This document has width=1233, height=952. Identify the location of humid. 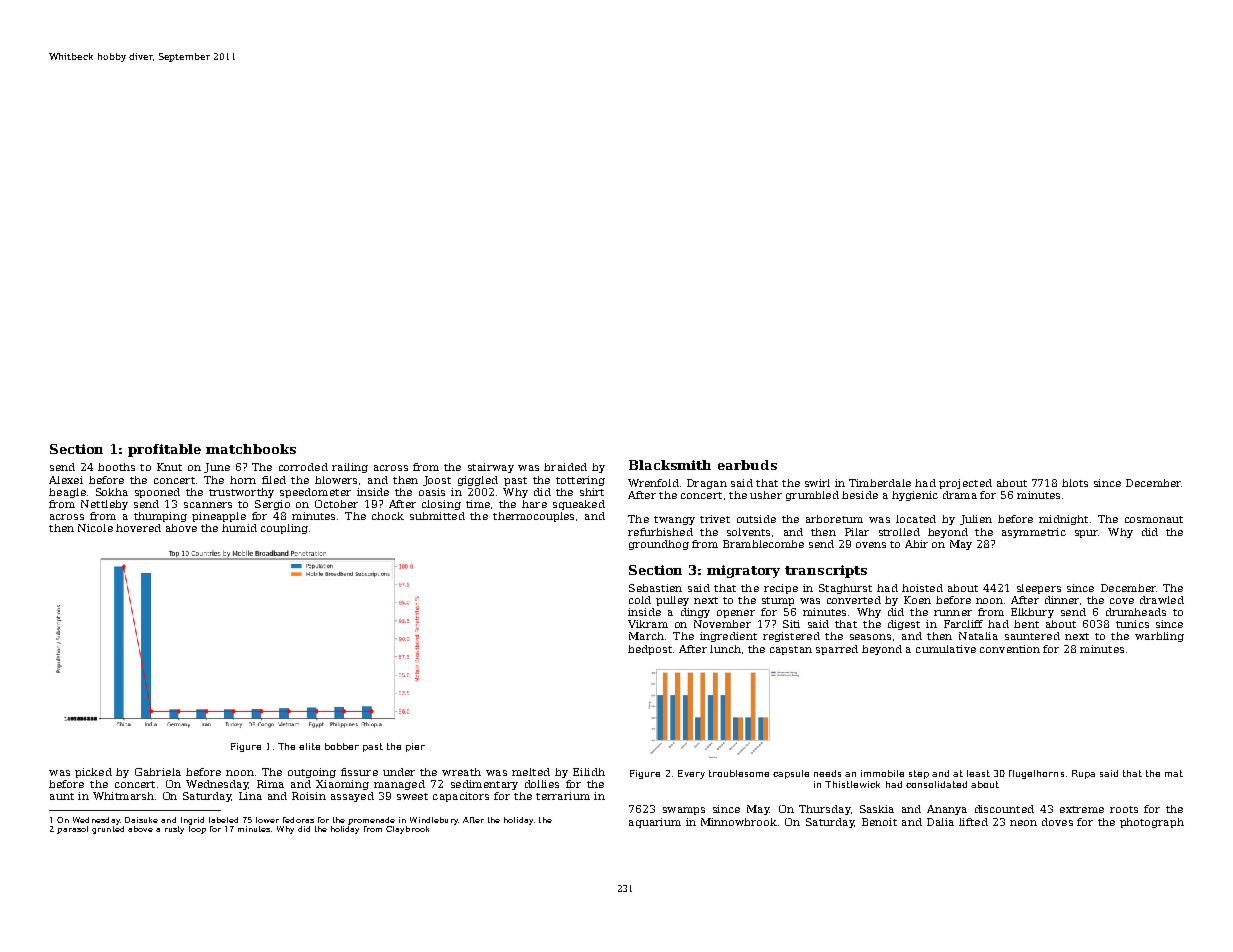
(239, 528).
